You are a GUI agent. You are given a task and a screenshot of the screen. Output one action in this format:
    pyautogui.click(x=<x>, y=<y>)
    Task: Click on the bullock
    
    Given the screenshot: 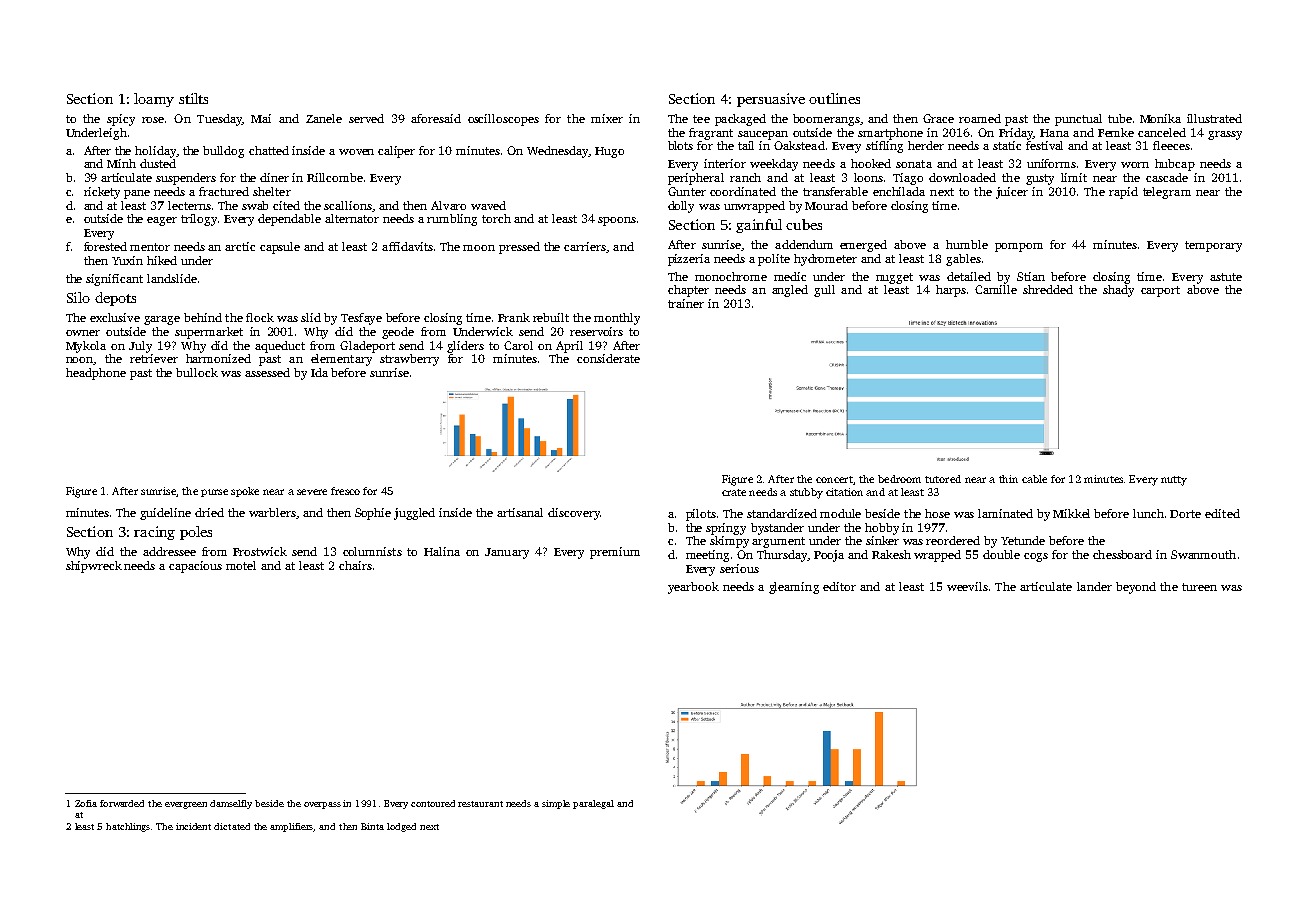 What is the action you would take?
    pyautogui.click(x=197, y=372)
